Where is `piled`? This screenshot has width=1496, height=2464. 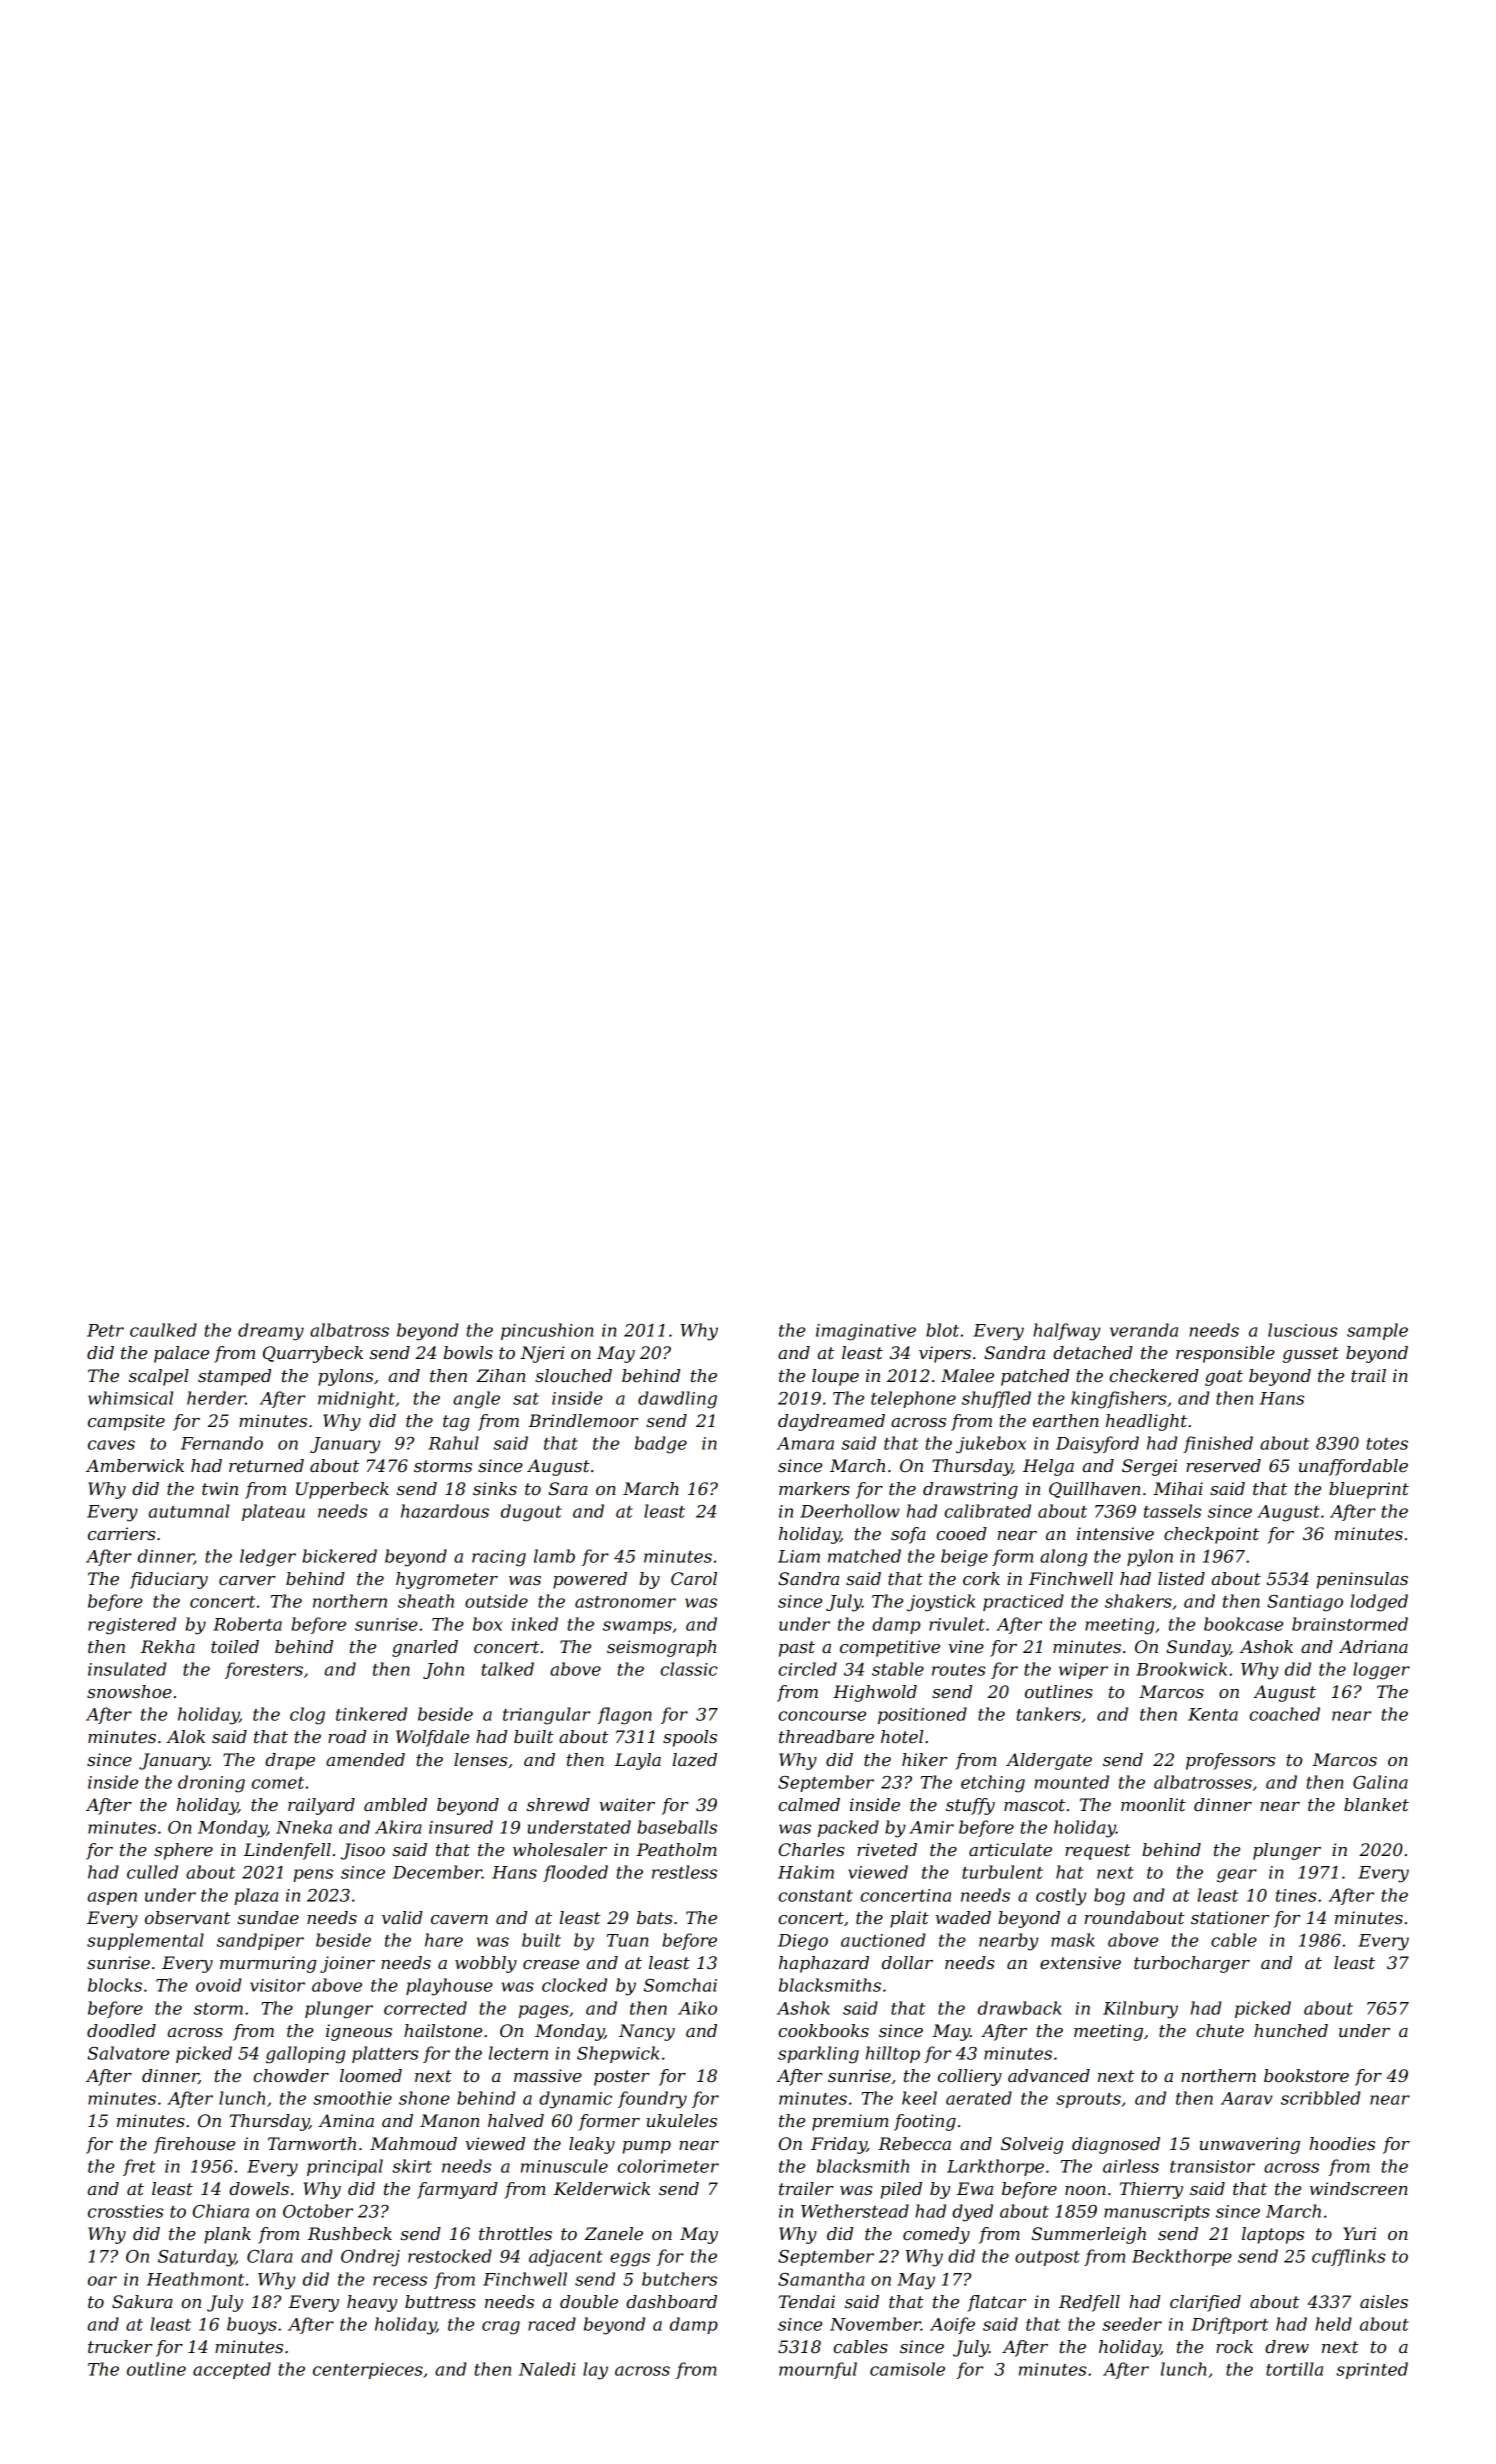 piled is located at coordinates (901, 2190).
